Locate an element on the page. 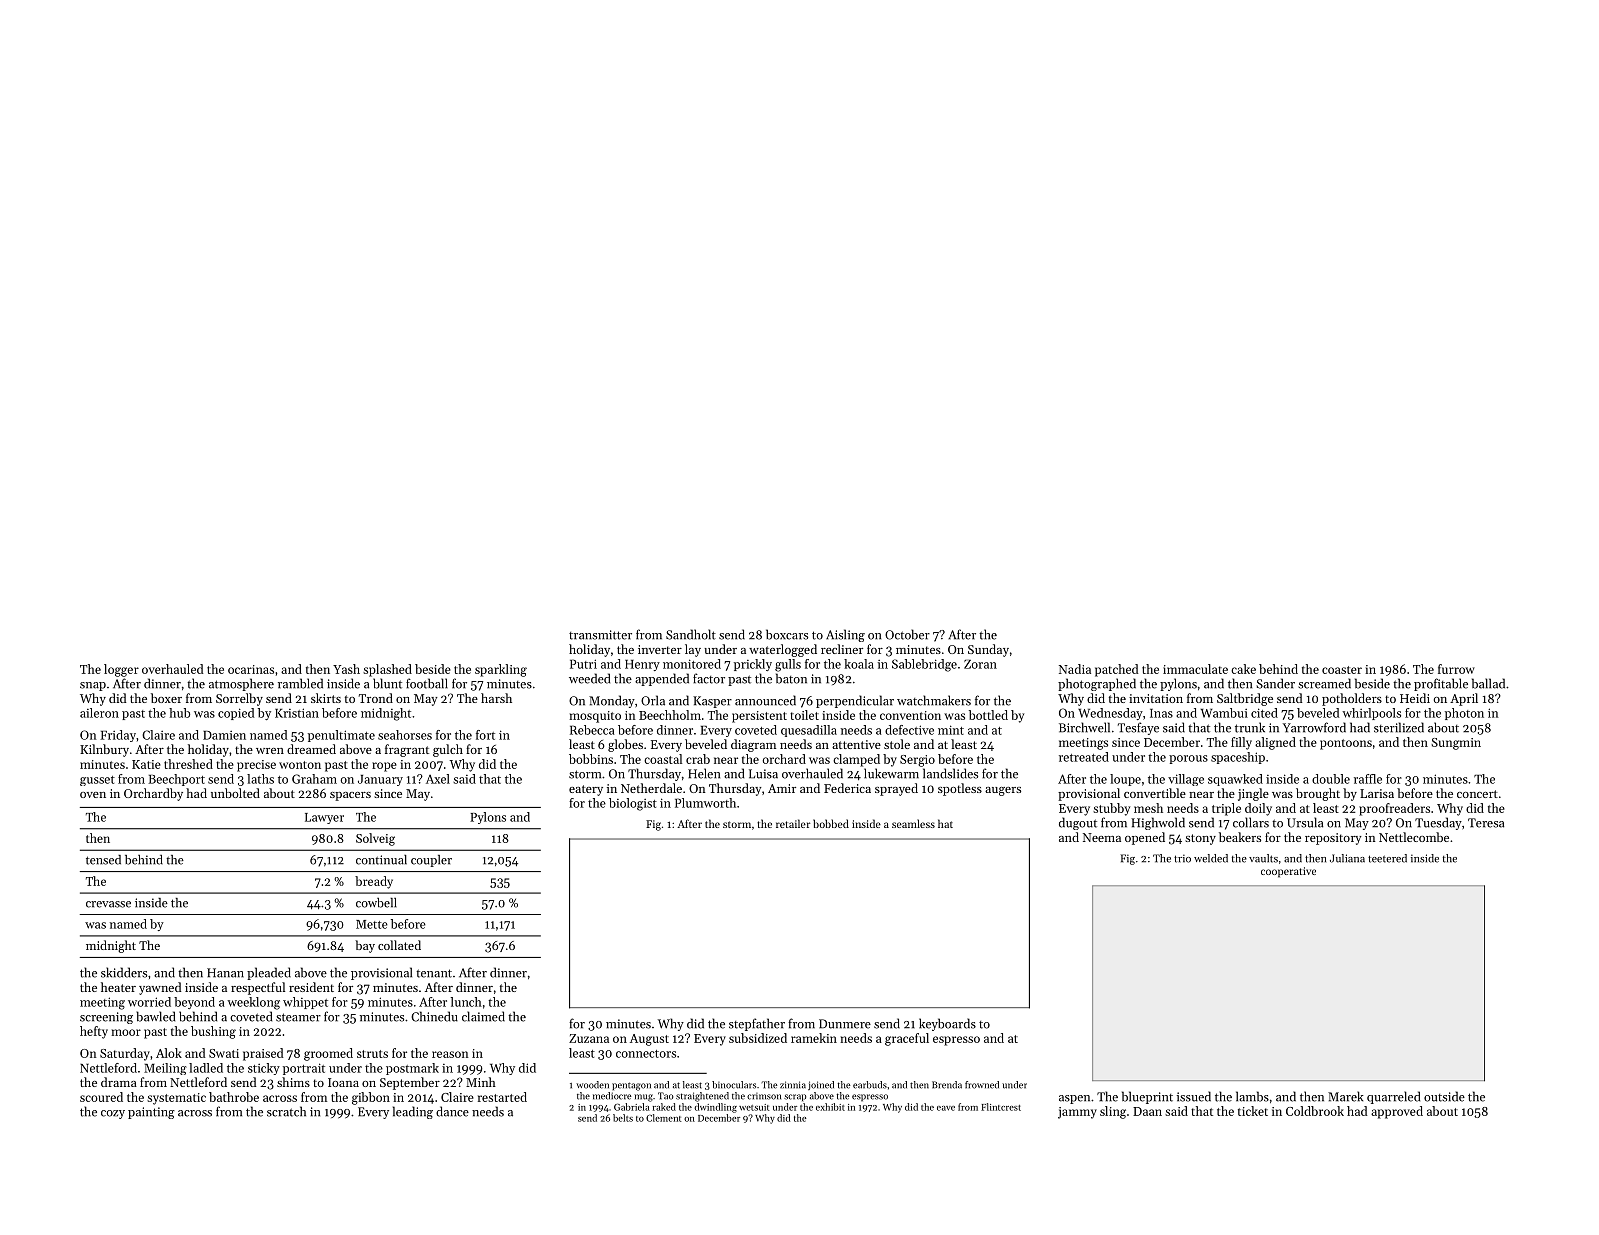  Daan is located at coordinates (1147, 1111).
